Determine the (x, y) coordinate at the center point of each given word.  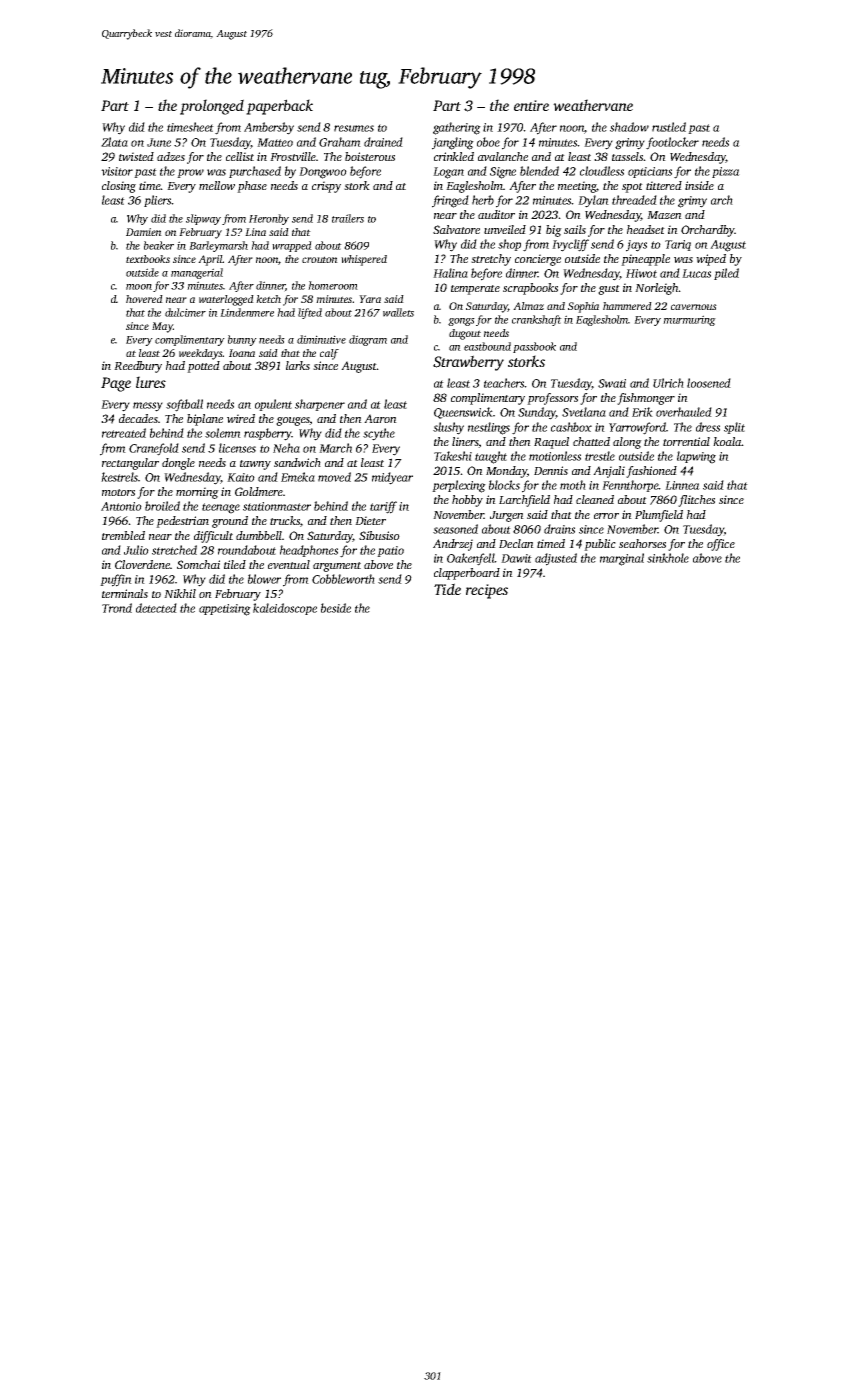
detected (156, 608)
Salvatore (456, 229)
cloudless (602, 171)
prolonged (212, 107)
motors (118, 492)
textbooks (148, 259)
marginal (622, 559)
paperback (279, 107)
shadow (629, 127)
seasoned (455, 529)
